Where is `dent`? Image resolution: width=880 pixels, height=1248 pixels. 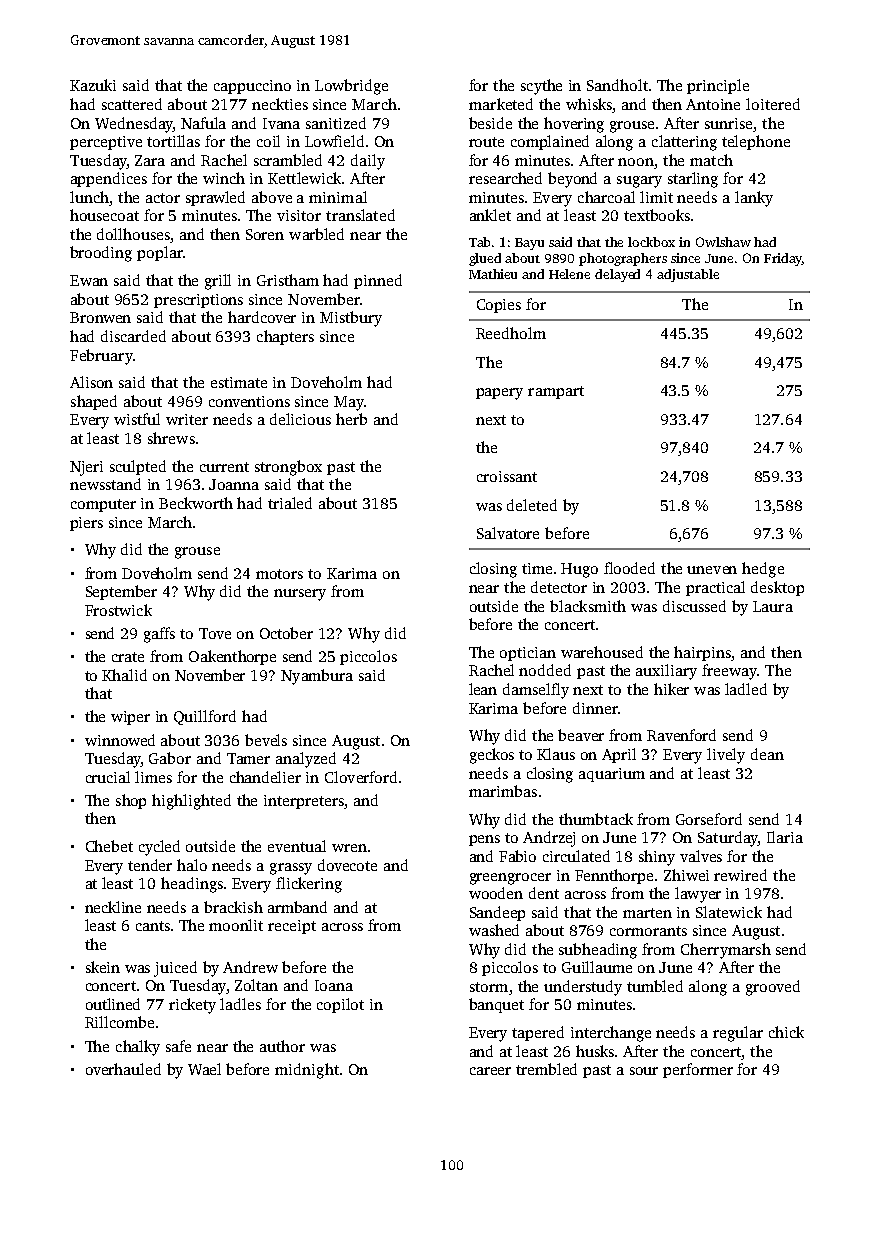 dent is located at coordinates (544, 893).
